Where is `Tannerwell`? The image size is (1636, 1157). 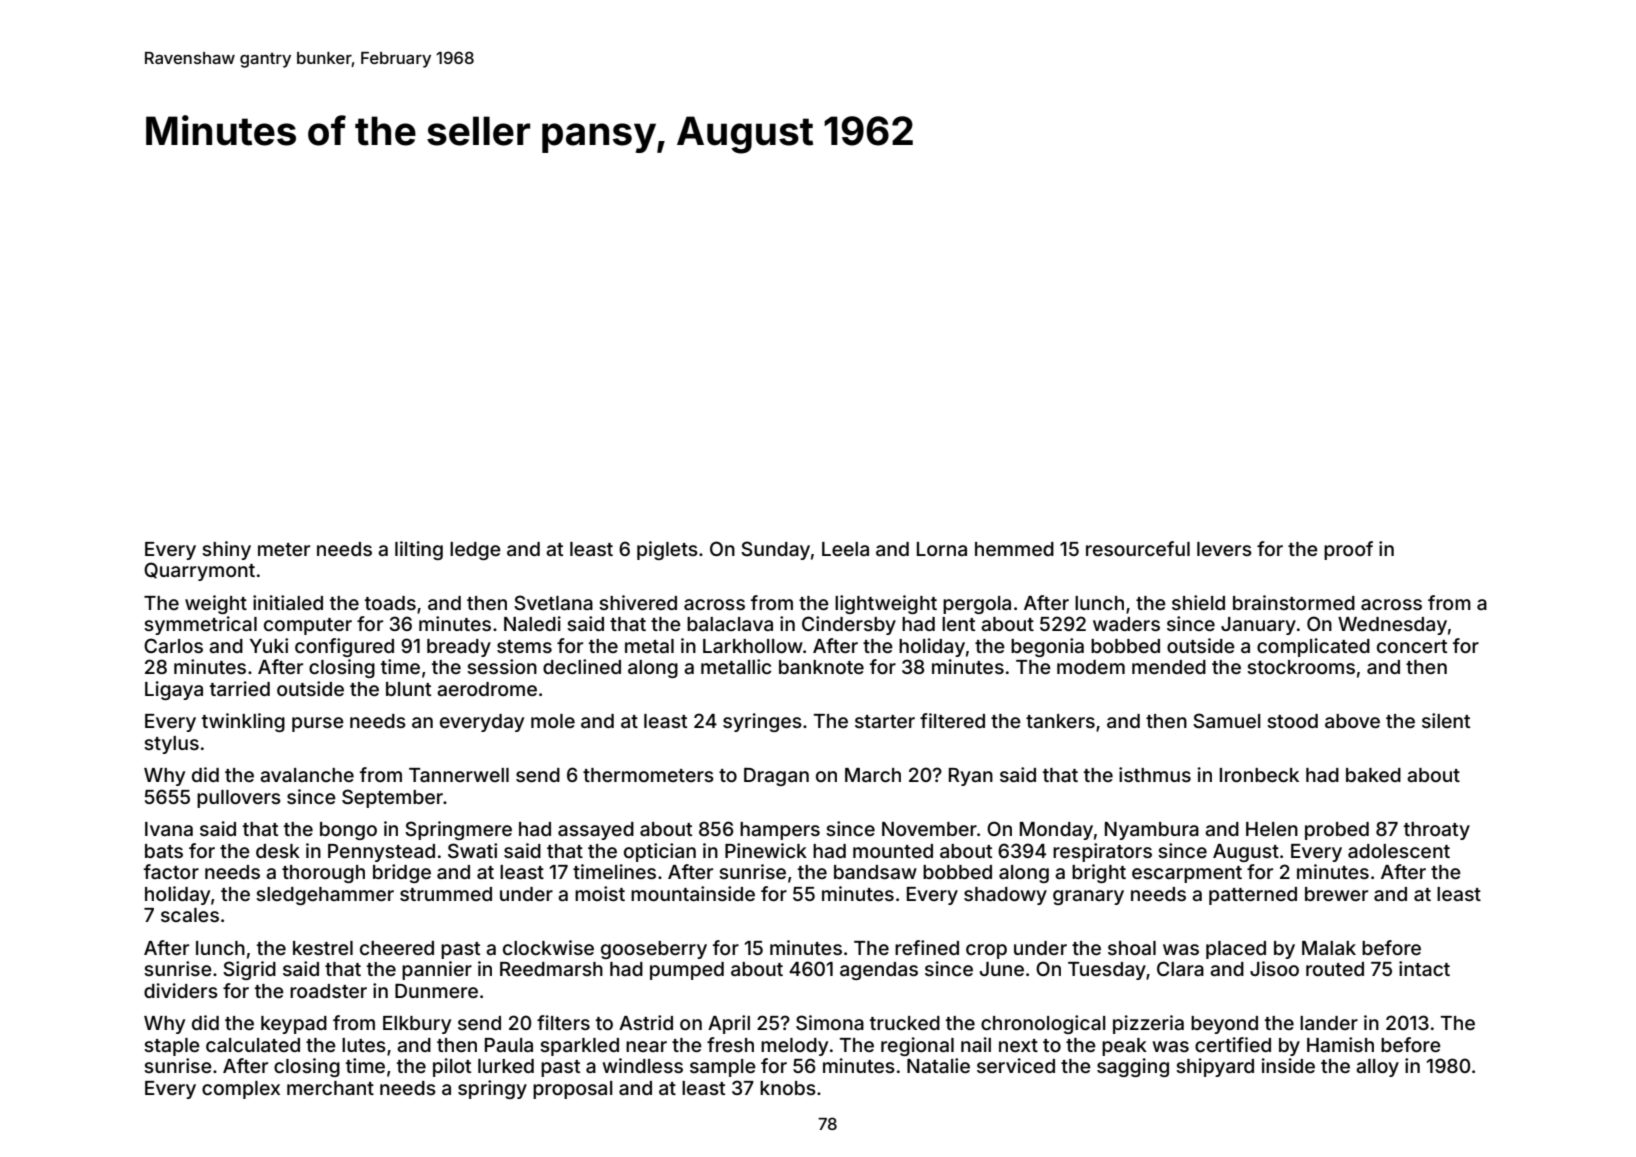 Tannerwell is located at coordinates (459, 775).
